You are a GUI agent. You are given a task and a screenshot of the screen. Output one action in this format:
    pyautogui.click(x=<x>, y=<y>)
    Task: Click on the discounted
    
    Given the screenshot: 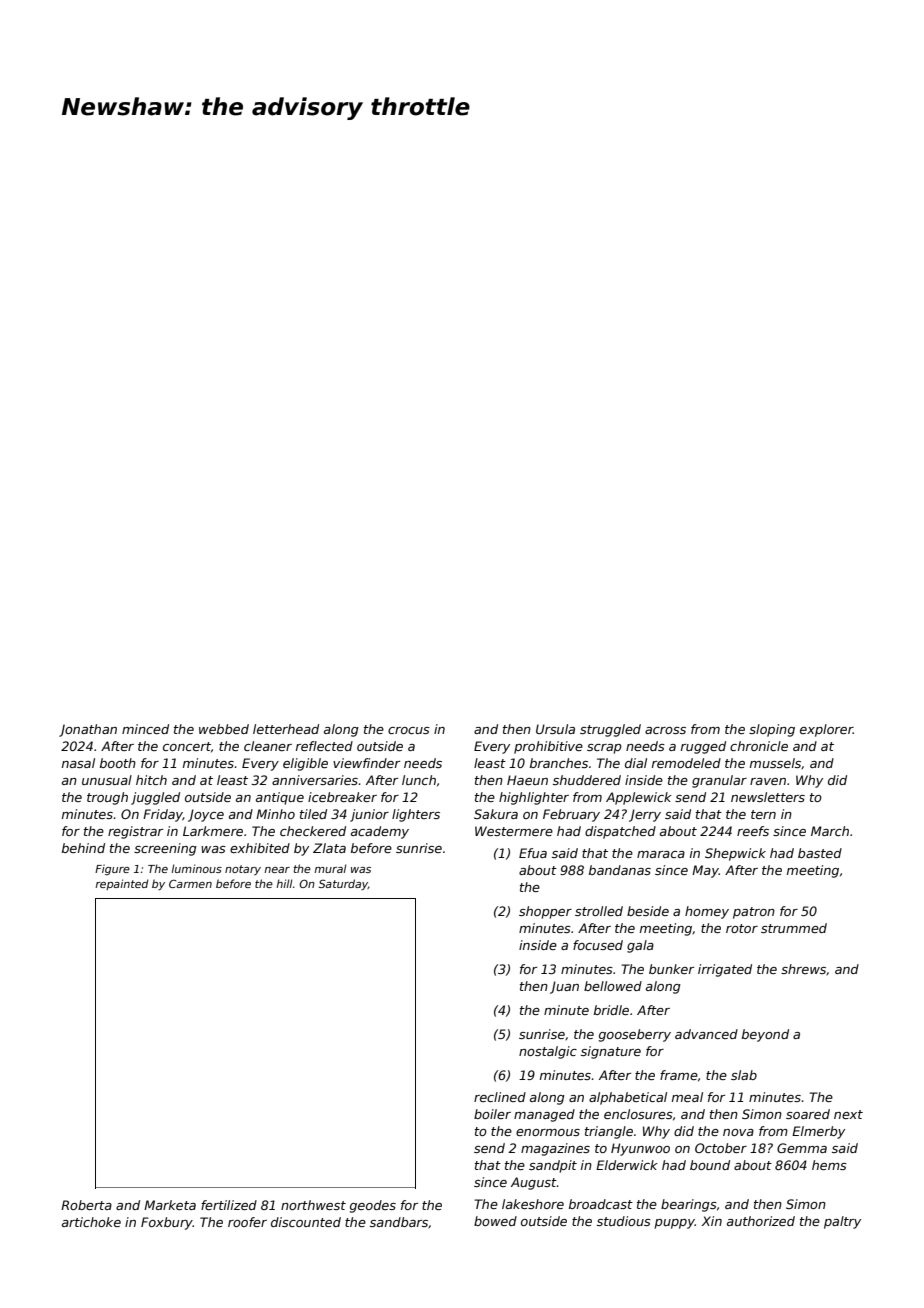 What is the action you would take?
    pyautogui.click(x=306, y=1222)
